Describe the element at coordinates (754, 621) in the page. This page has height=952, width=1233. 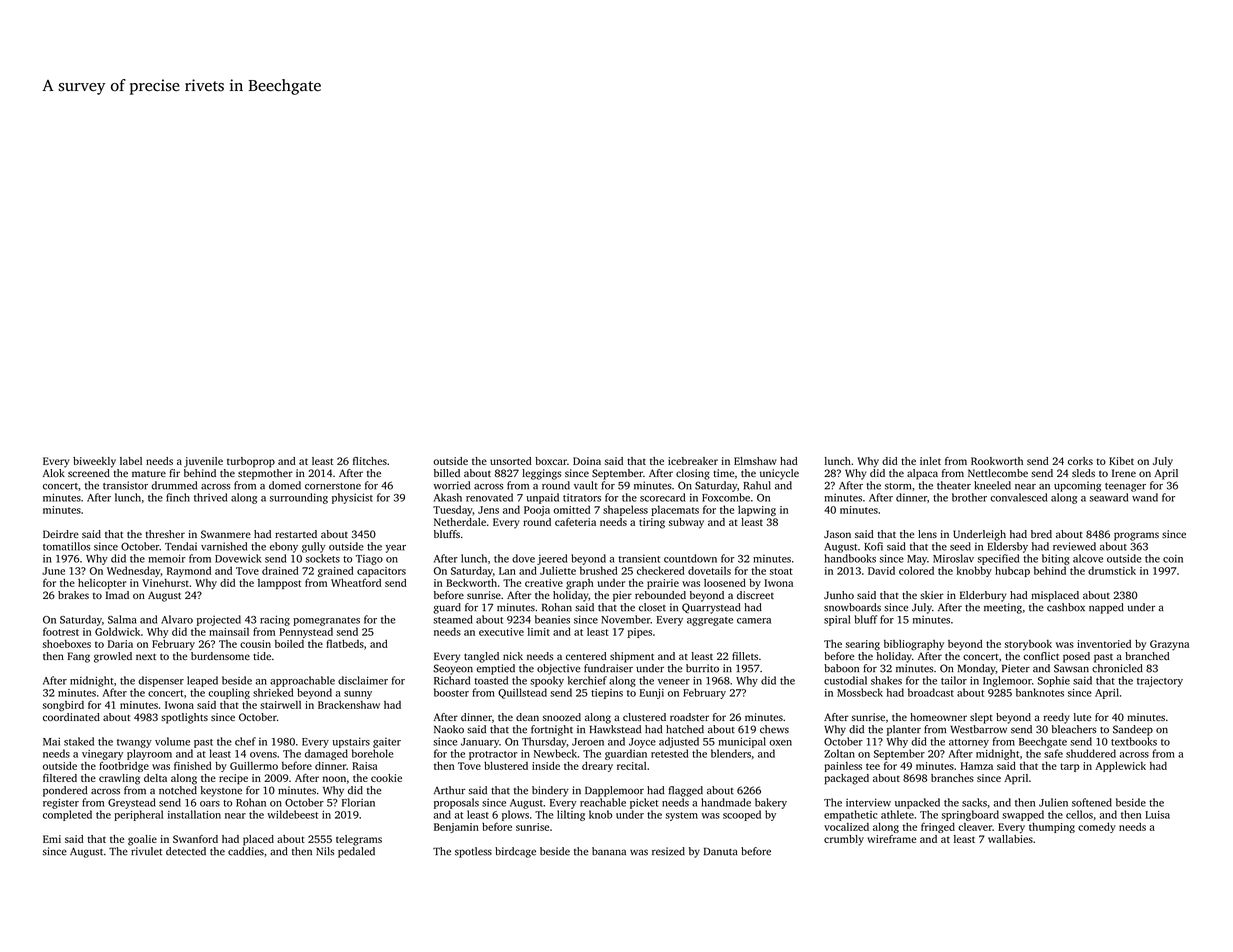
I see `camera` at that location.
